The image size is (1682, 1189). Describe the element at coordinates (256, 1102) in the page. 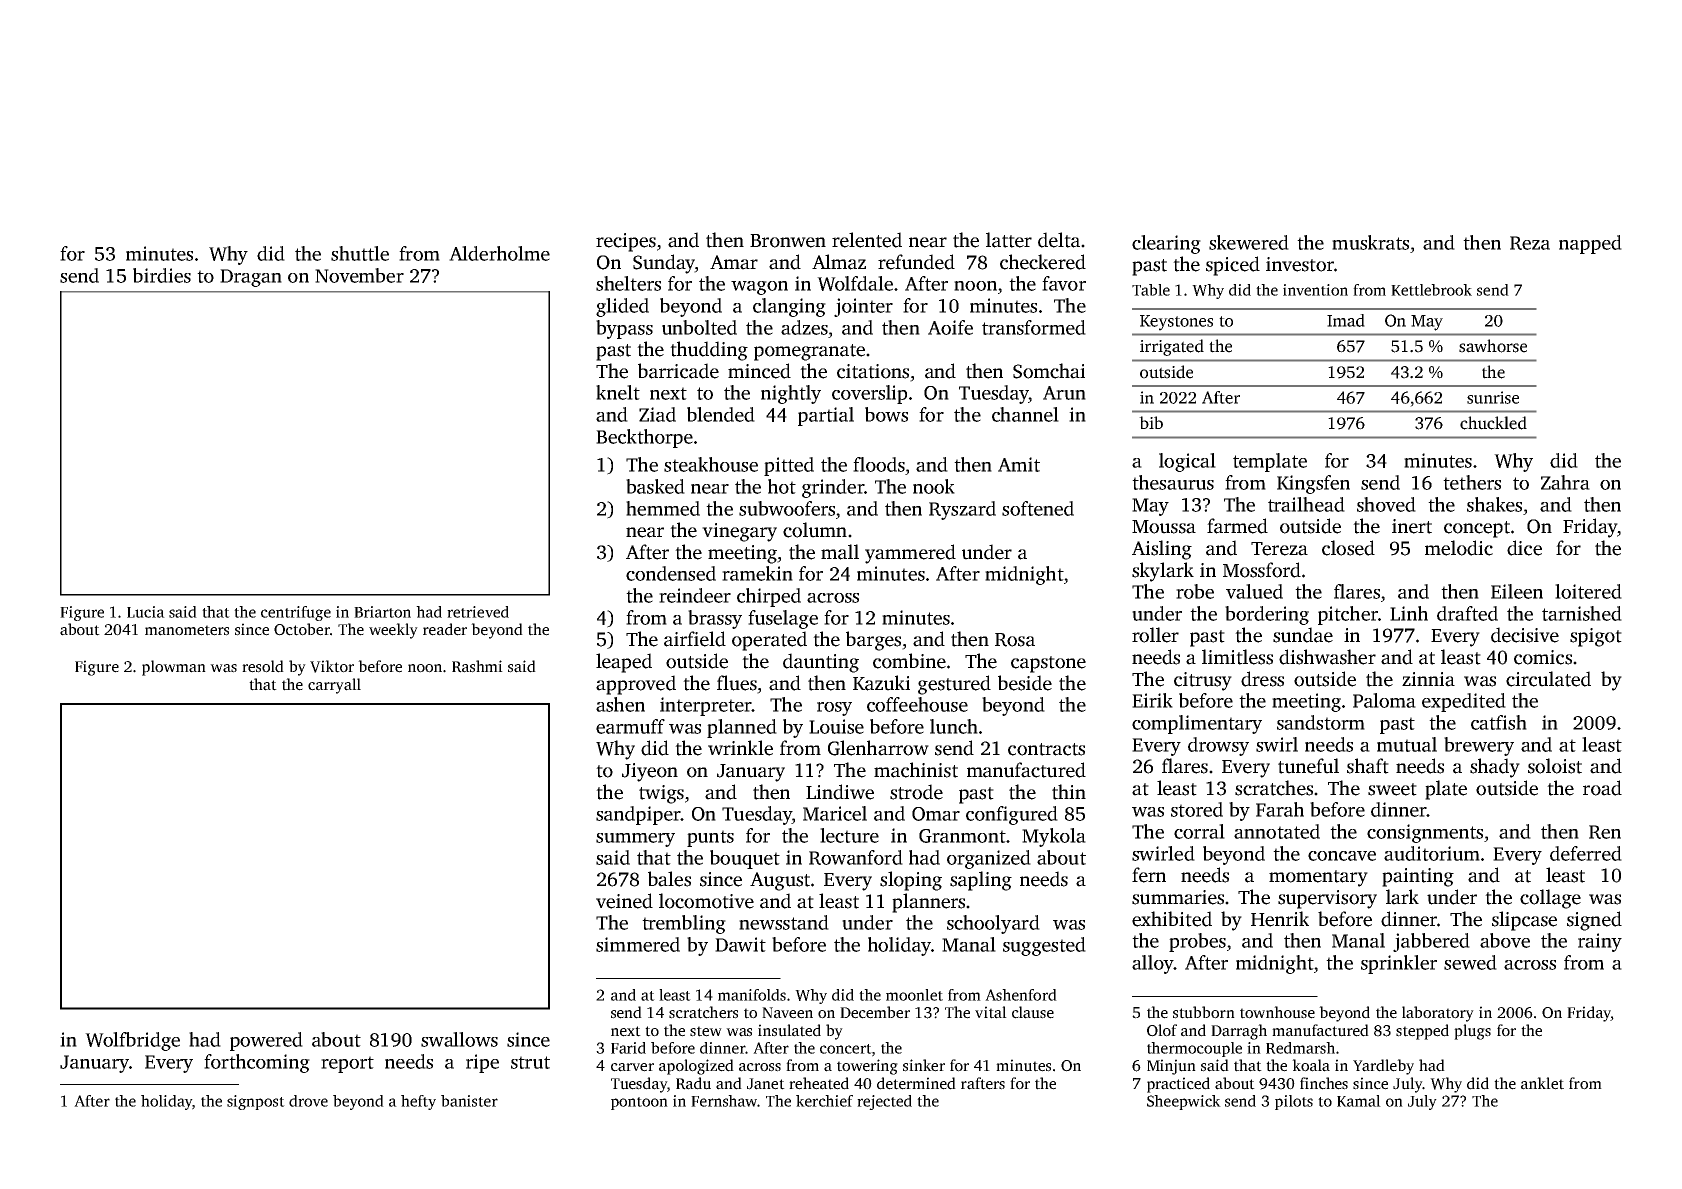

I see `signpost` at that location.
